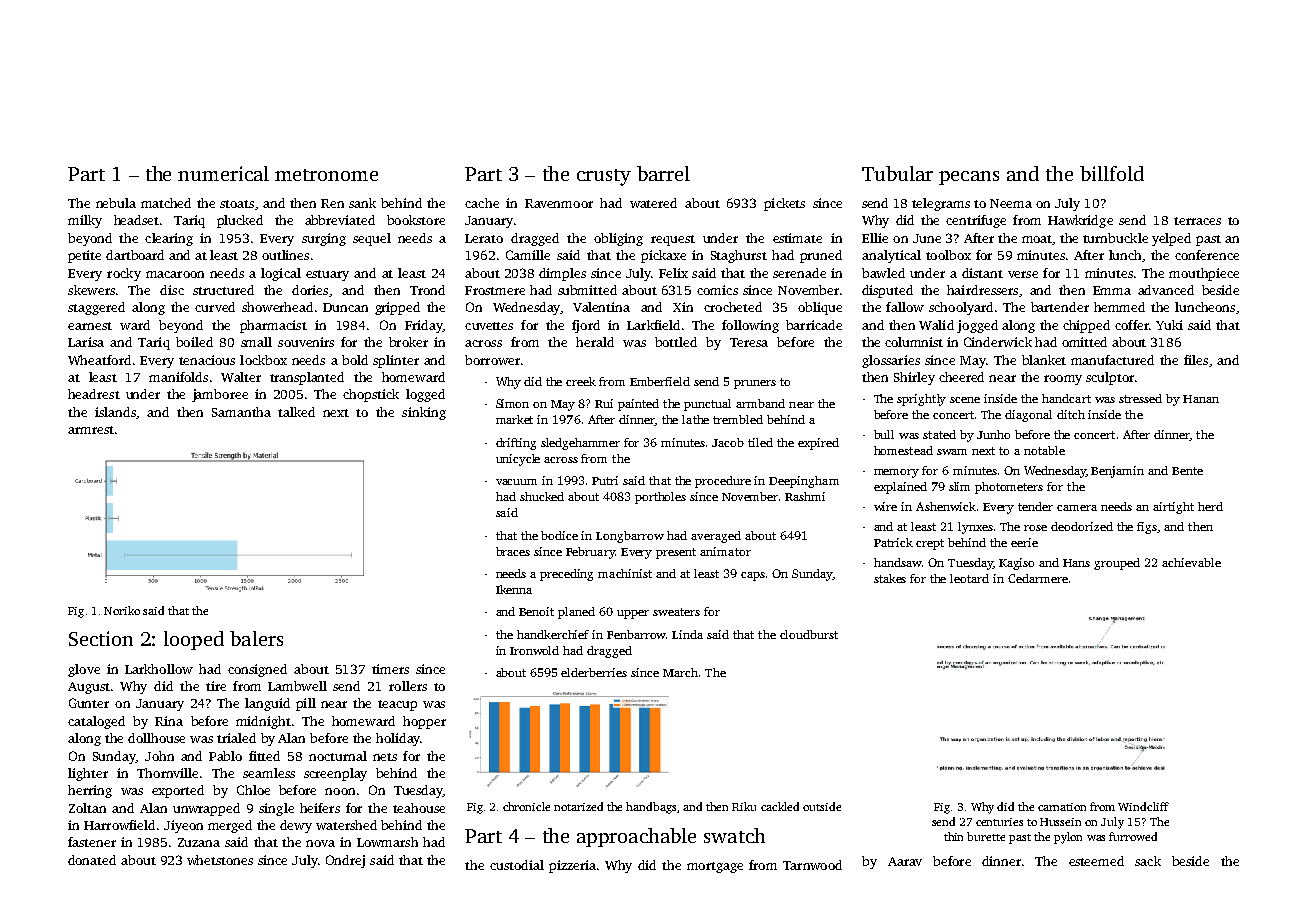 The height and width of the image is (924, 1308). What do you see at coordinates (90, 791) in the image?
I see `herring` at bounding box center [90, 791].
